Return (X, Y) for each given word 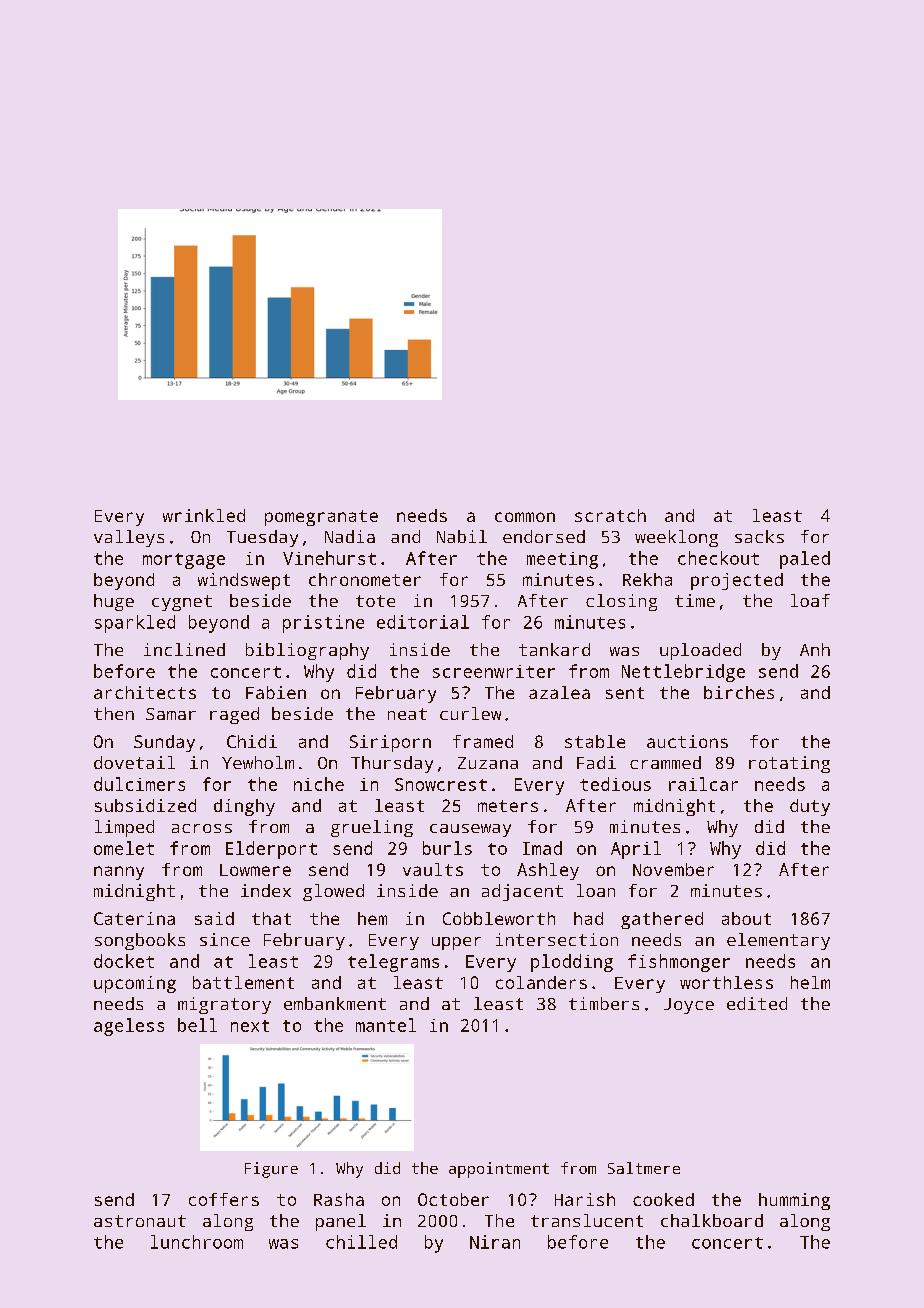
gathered (662, 920)
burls (447, 848)
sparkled (135, 624)
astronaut (140, 1221)
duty (810, 807)
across (202, 828)
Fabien (276, 692)
